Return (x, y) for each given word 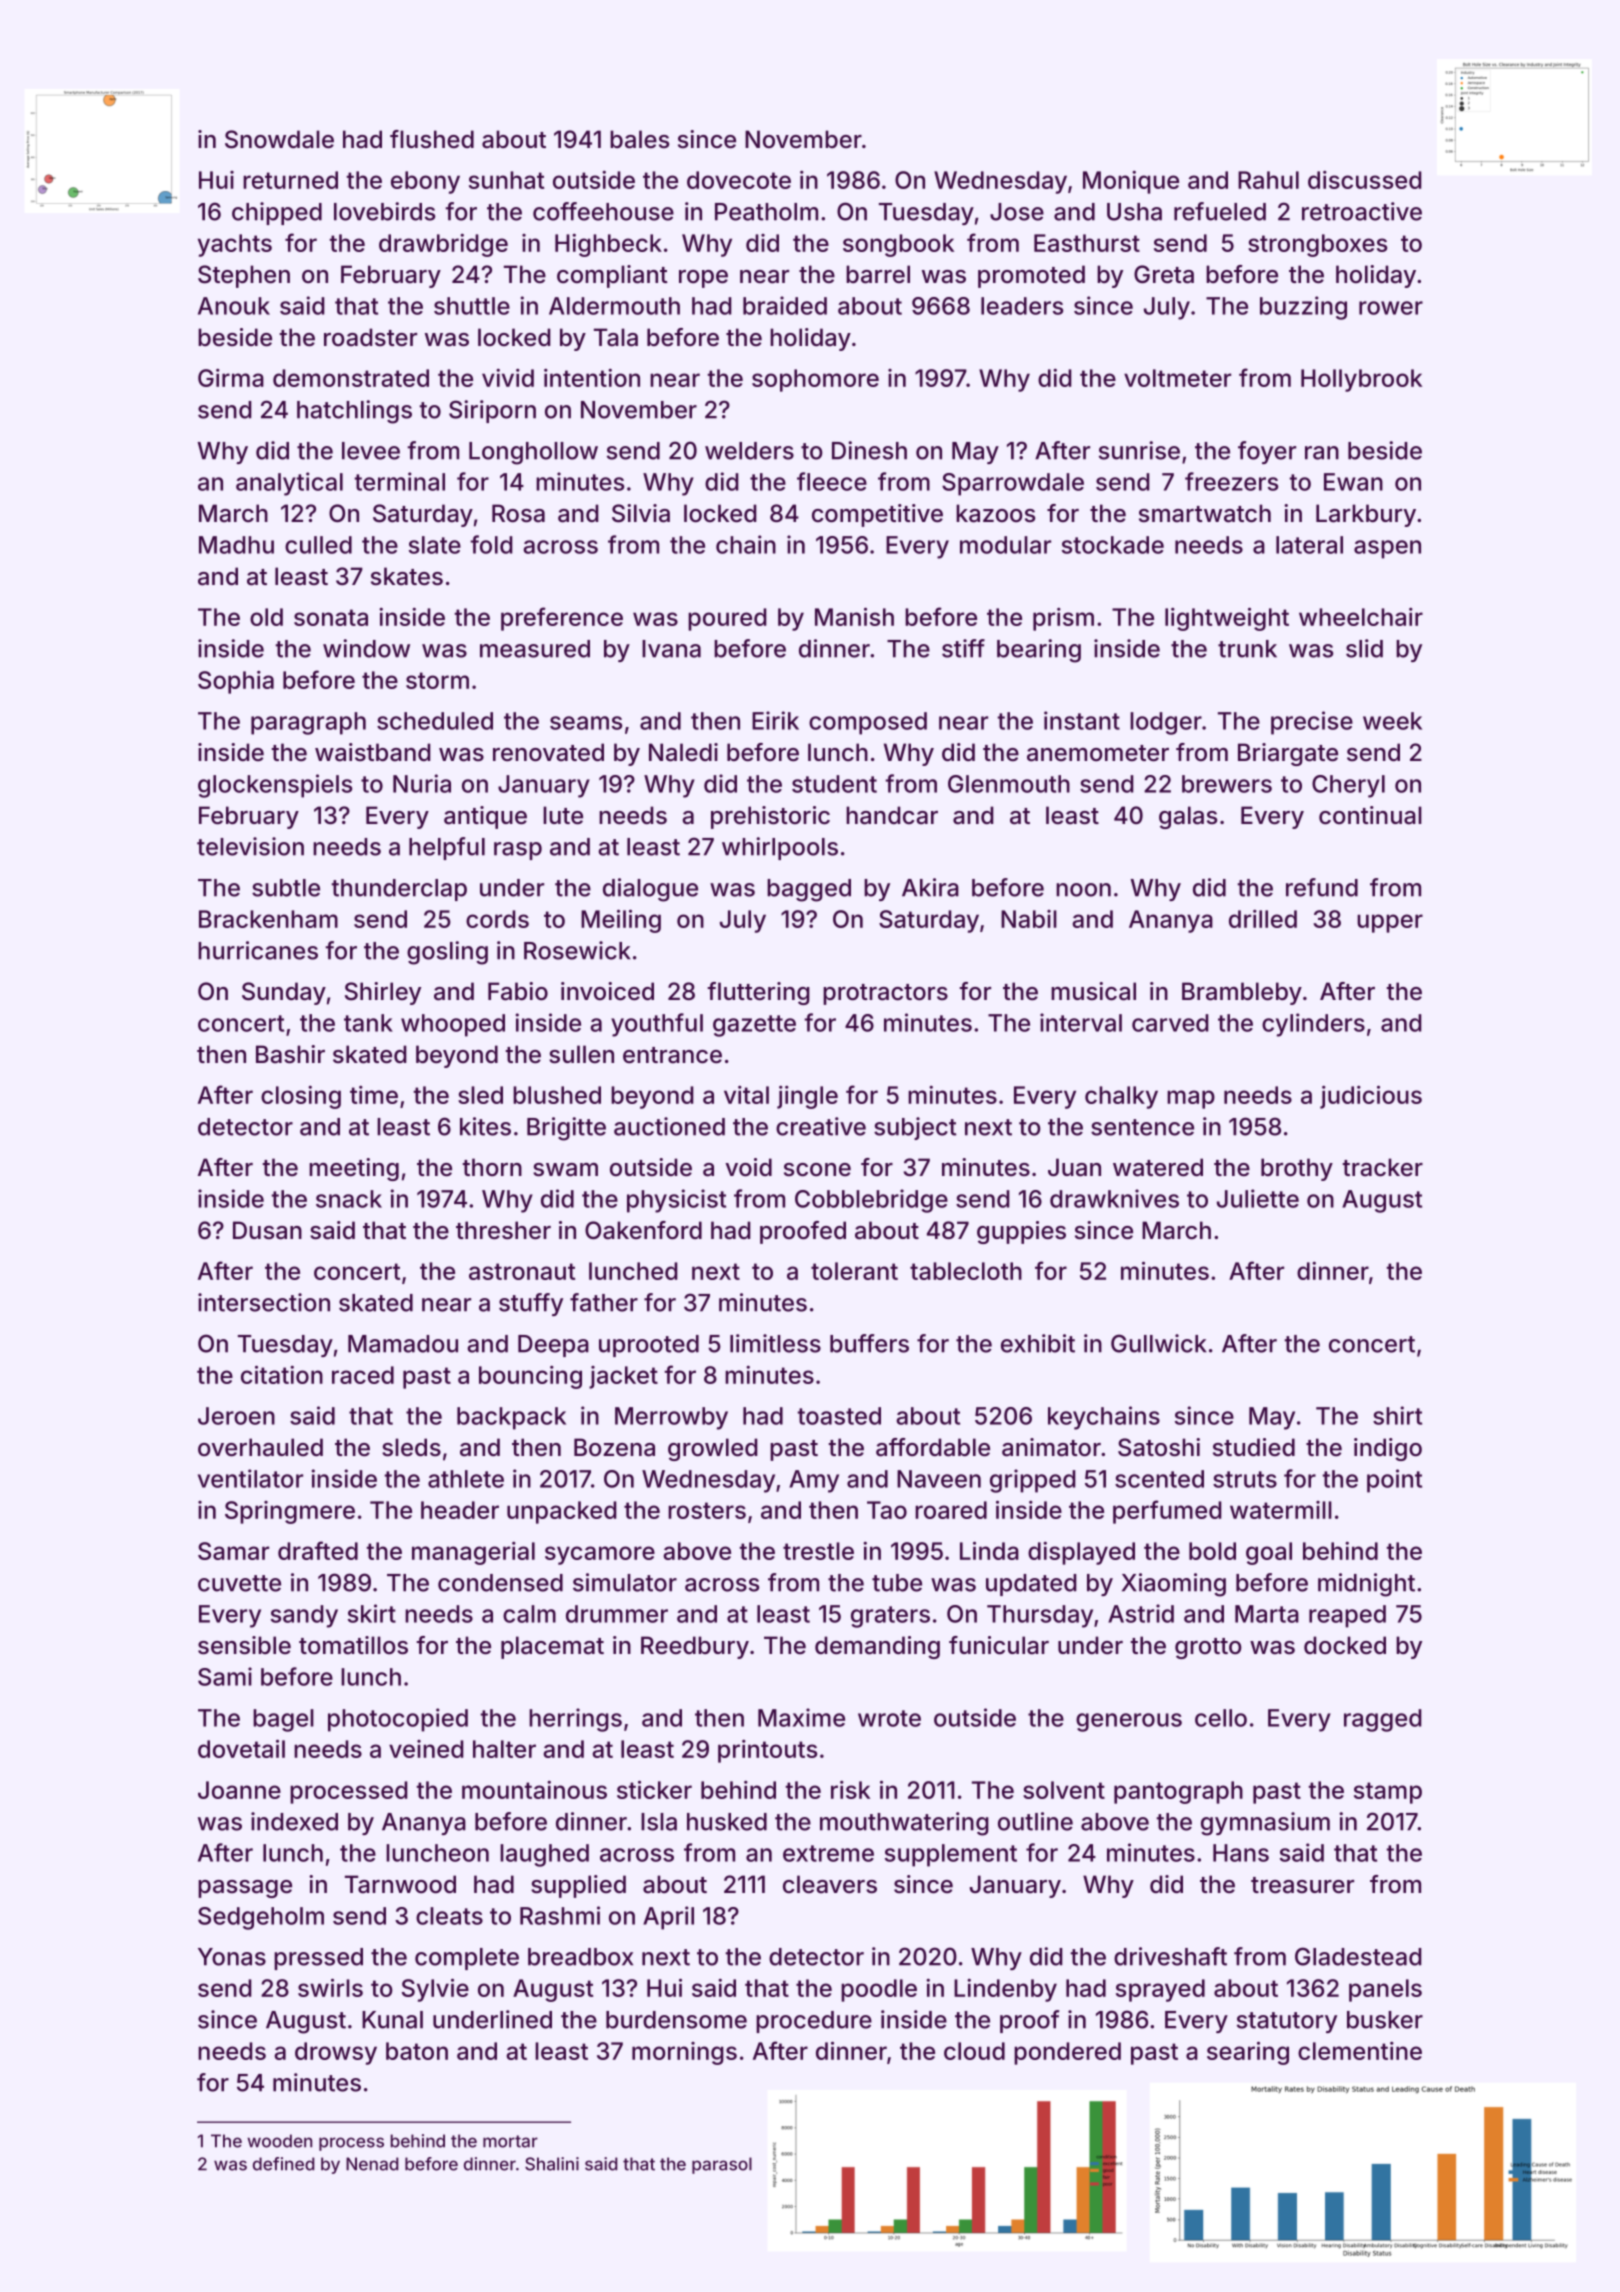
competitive (877, 515)
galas (1188, 817)
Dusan (267, 1230)
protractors (885, 994)
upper (1390, 923)
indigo (1388, 1449)
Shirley (383, 993)
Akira (930, 887)
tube (897, 1583)
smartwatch (1205, 513)
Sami (225, 1676)
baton (417, 2051)
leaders (1022, 306)
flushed (432, 139)
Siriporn (492, 411)
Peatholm (766, 212)
